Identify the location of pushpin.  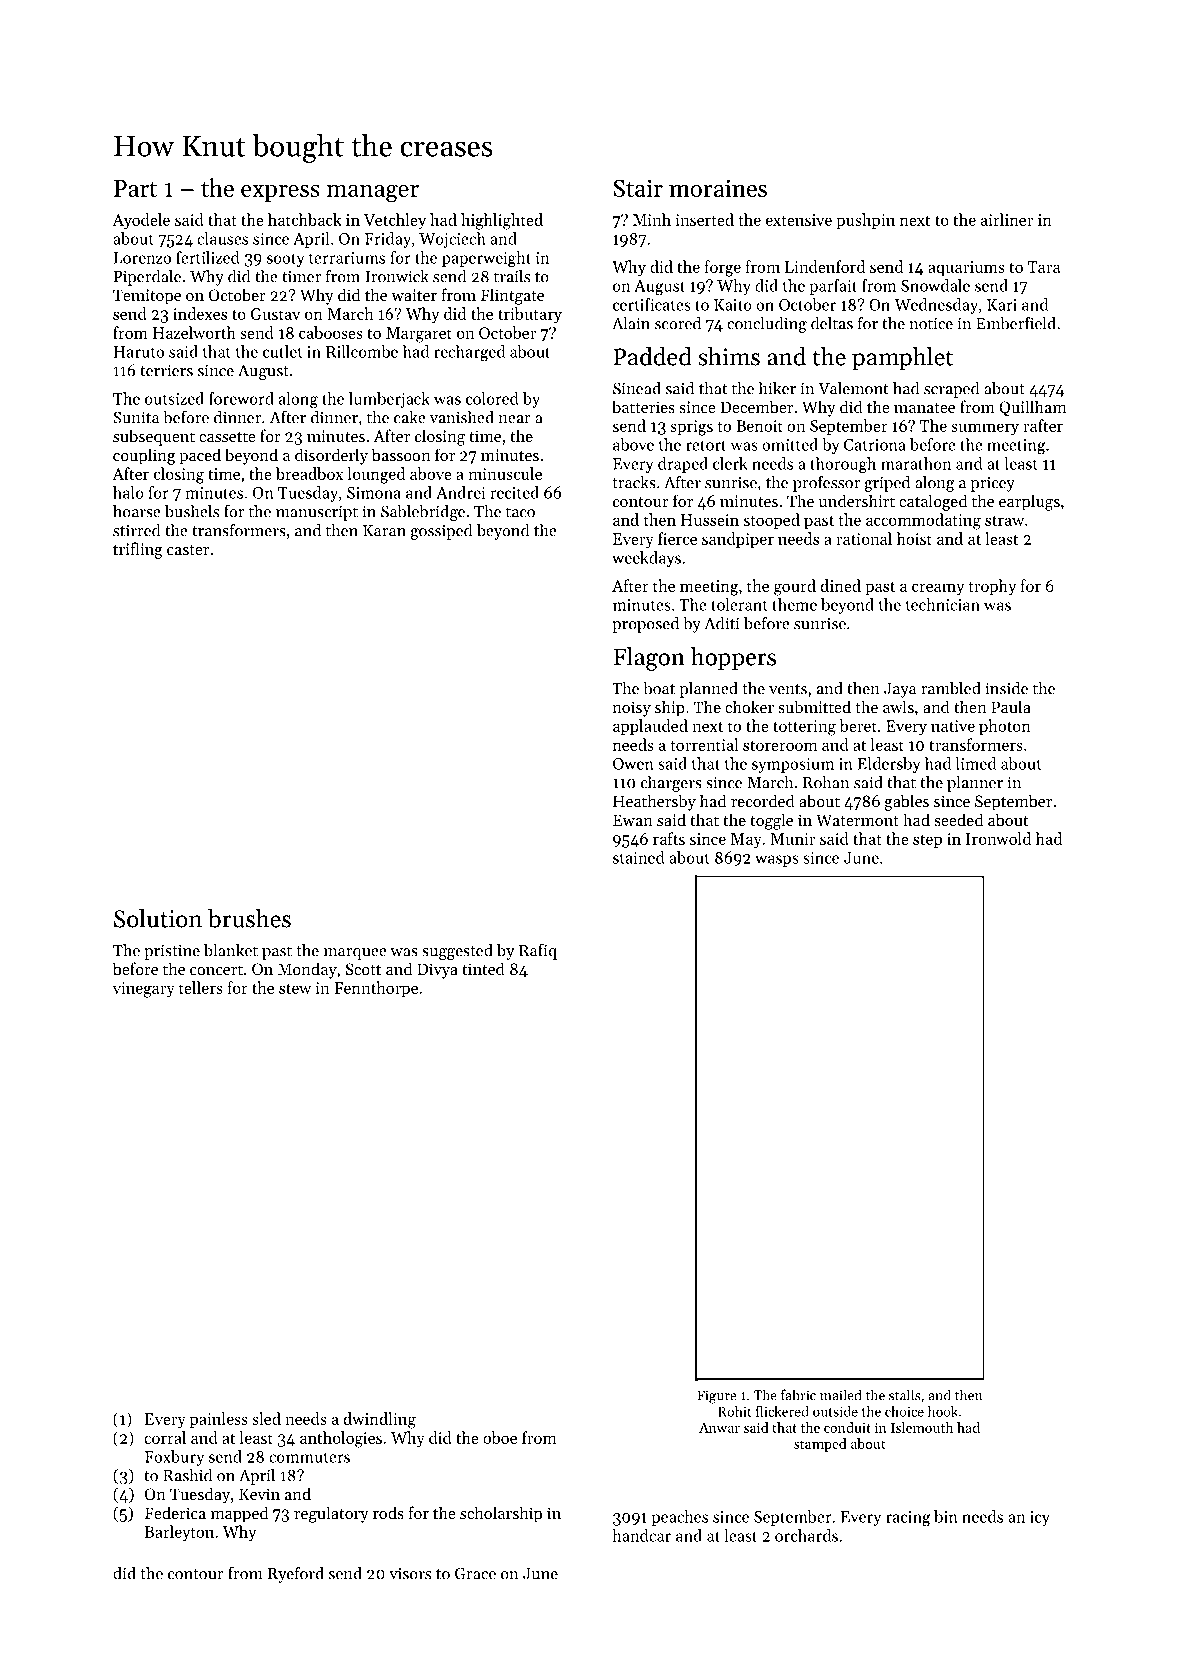
(865, 221).
